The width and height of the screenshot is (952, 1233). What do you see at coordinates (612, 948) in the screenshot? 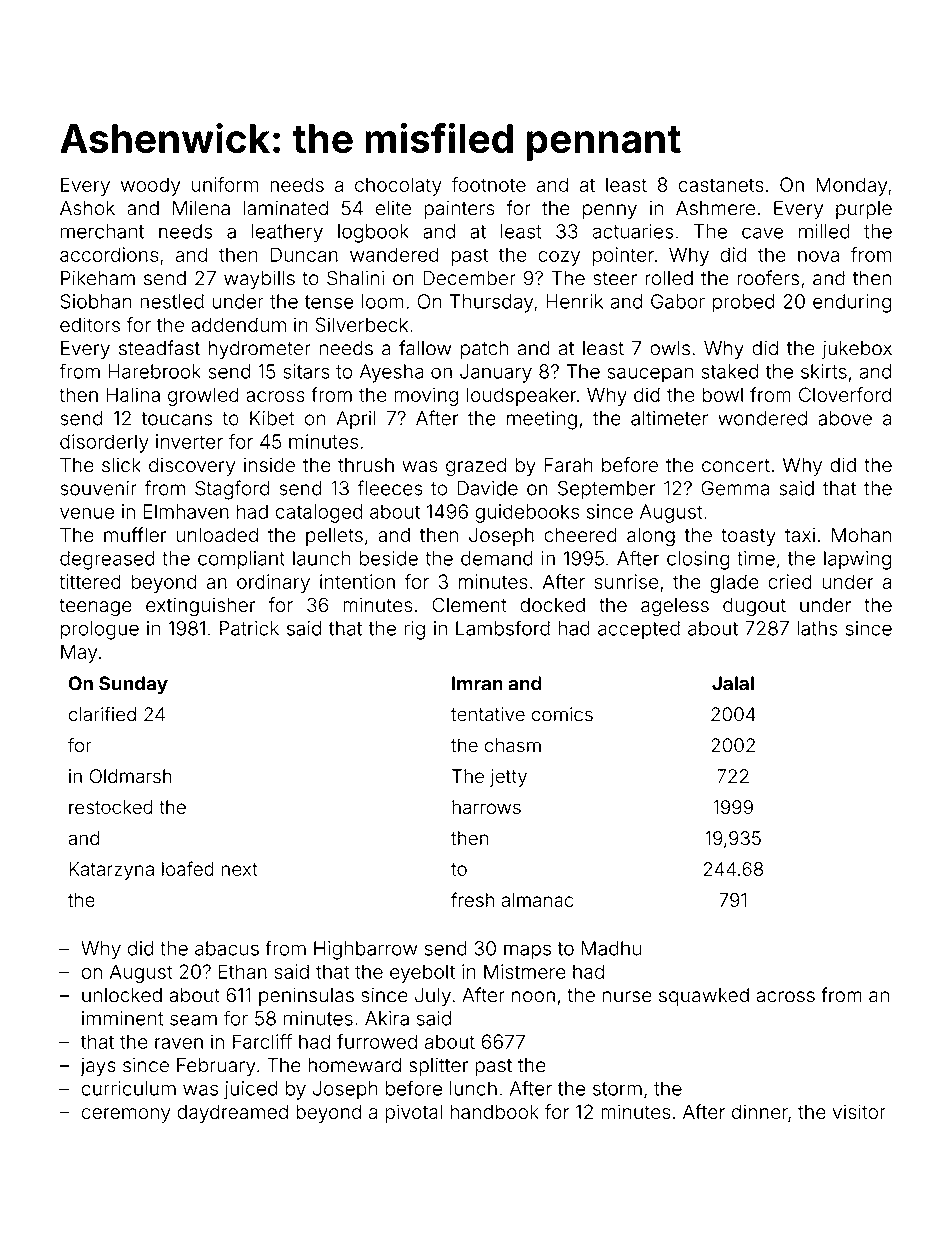
I see `Madhu` at bounding box center [612, 948].
